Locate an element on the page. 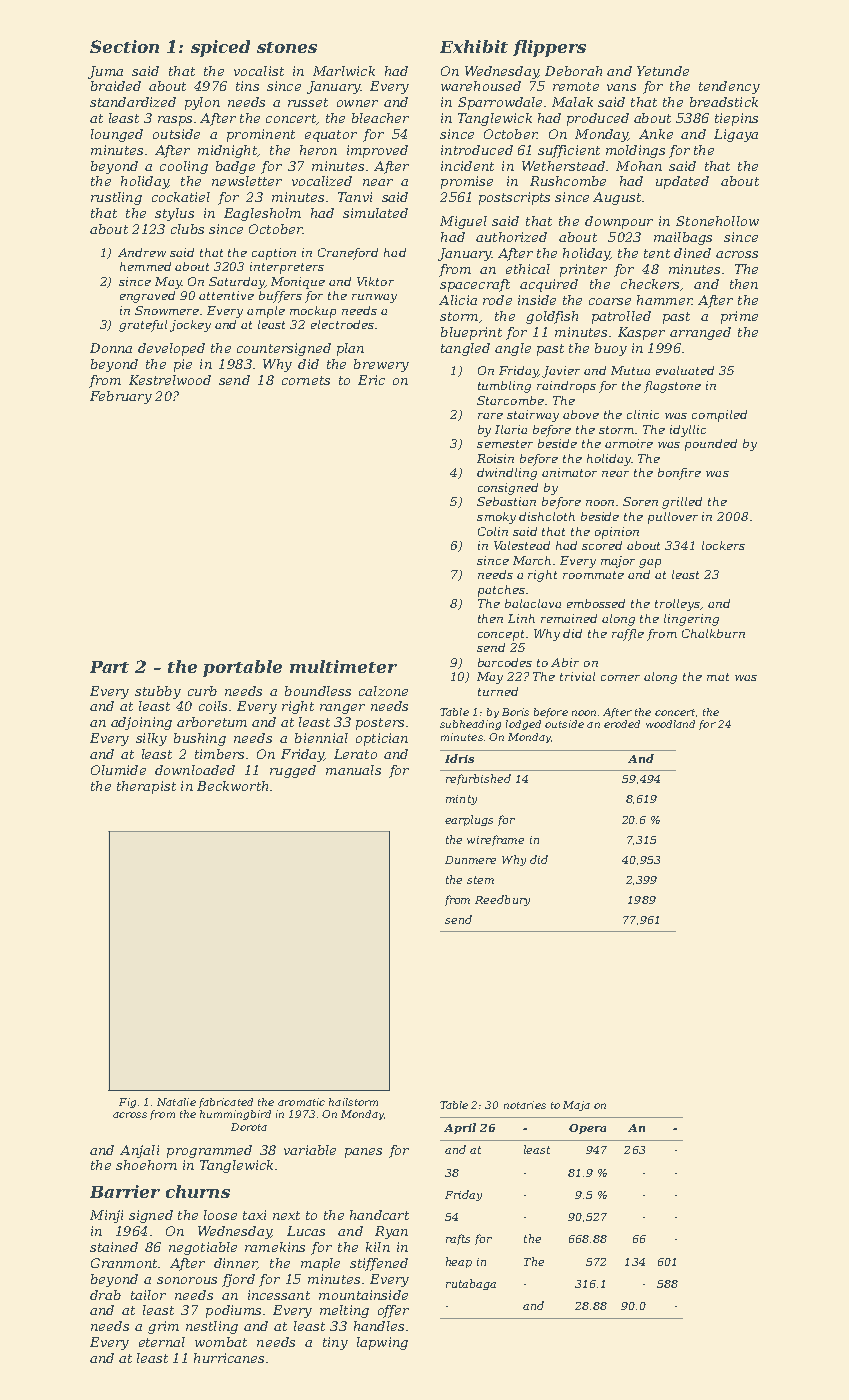  Exhibit is located at coordinates (474, 46).
